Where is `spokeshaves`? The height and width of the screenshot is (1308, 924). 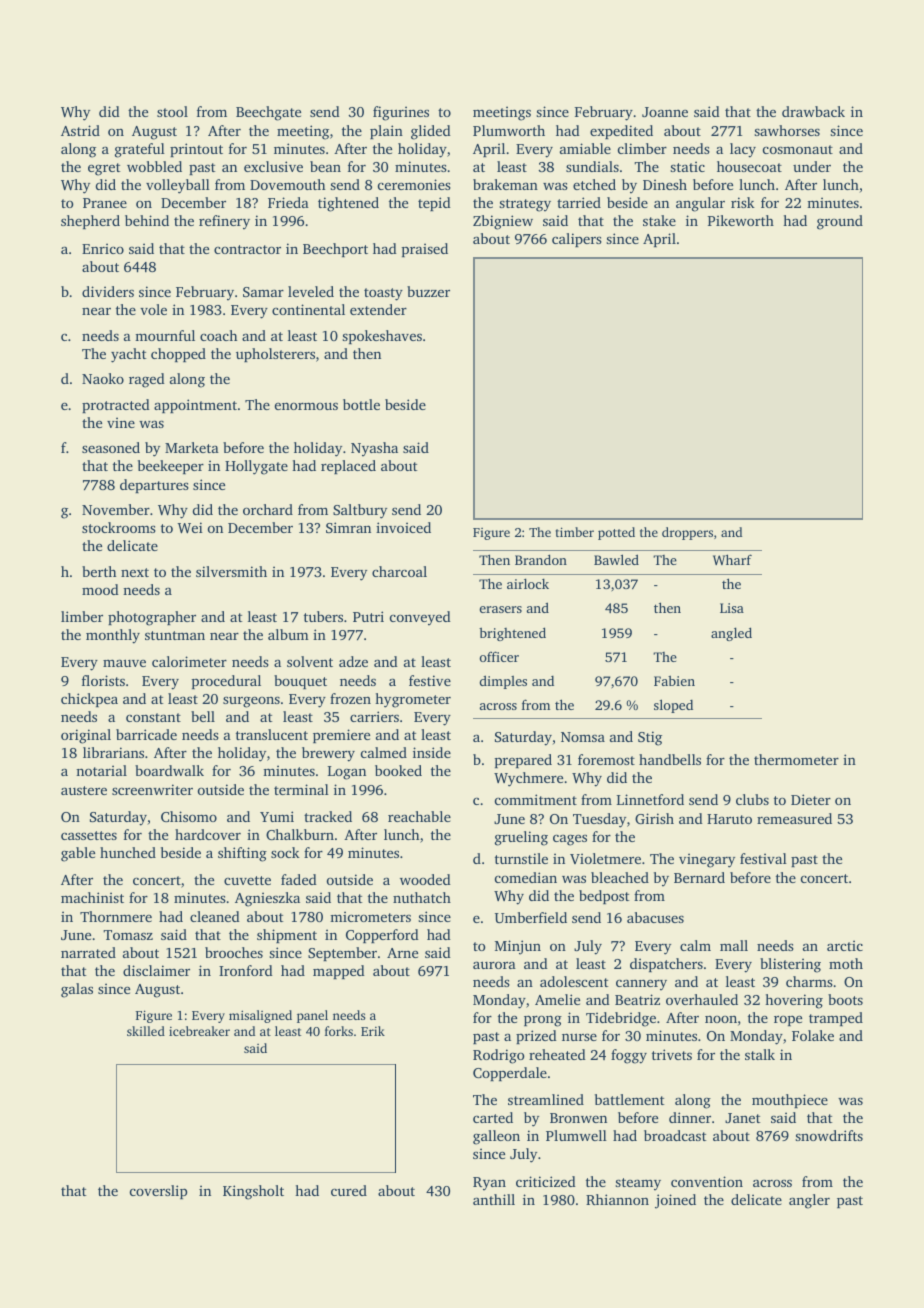 spokeshaves is located at coordinates (382, 337).
